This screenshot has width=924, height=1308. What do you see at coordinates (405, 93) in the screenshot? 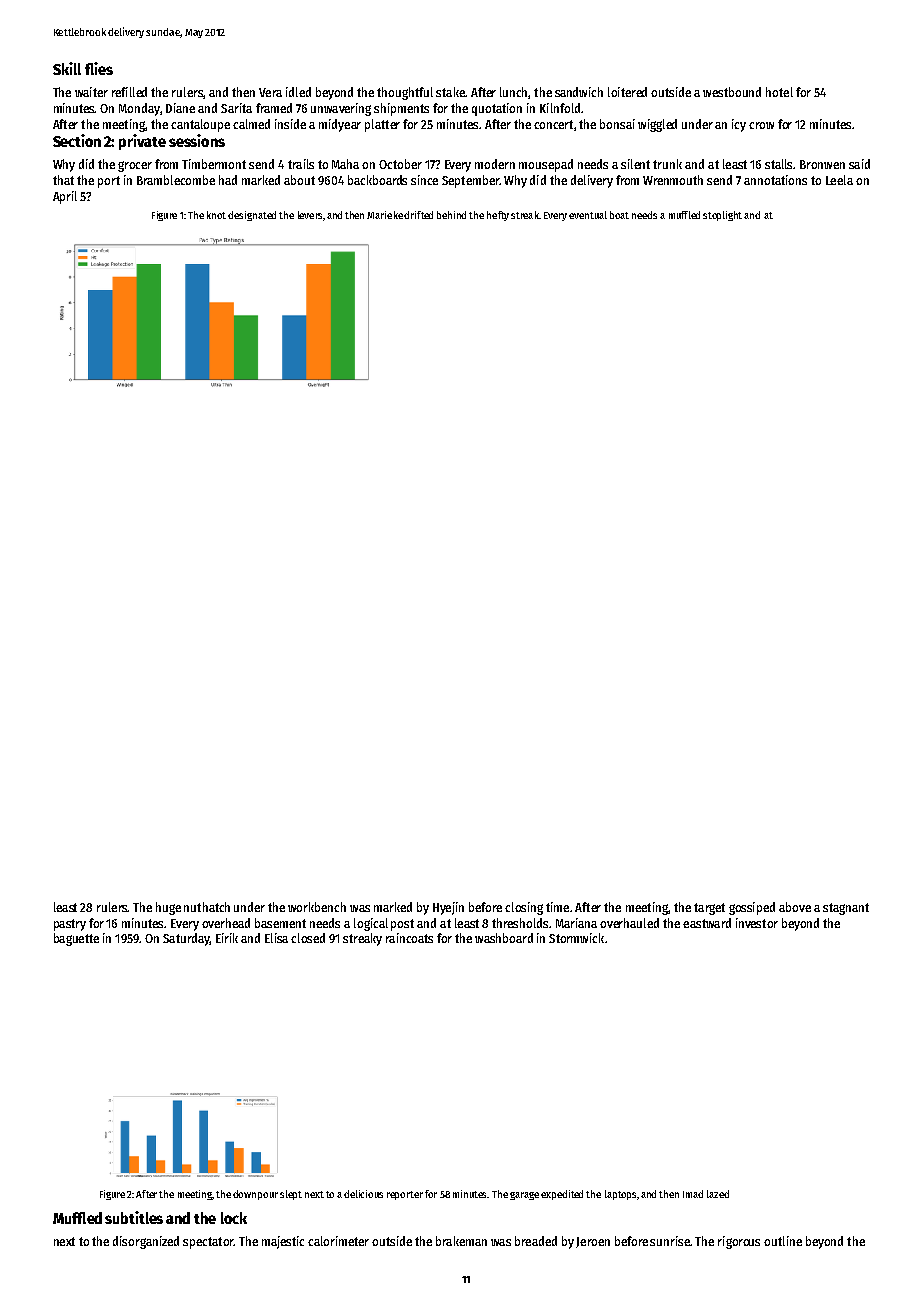
I see `thoughtful` at bounding box center [405, 93].
